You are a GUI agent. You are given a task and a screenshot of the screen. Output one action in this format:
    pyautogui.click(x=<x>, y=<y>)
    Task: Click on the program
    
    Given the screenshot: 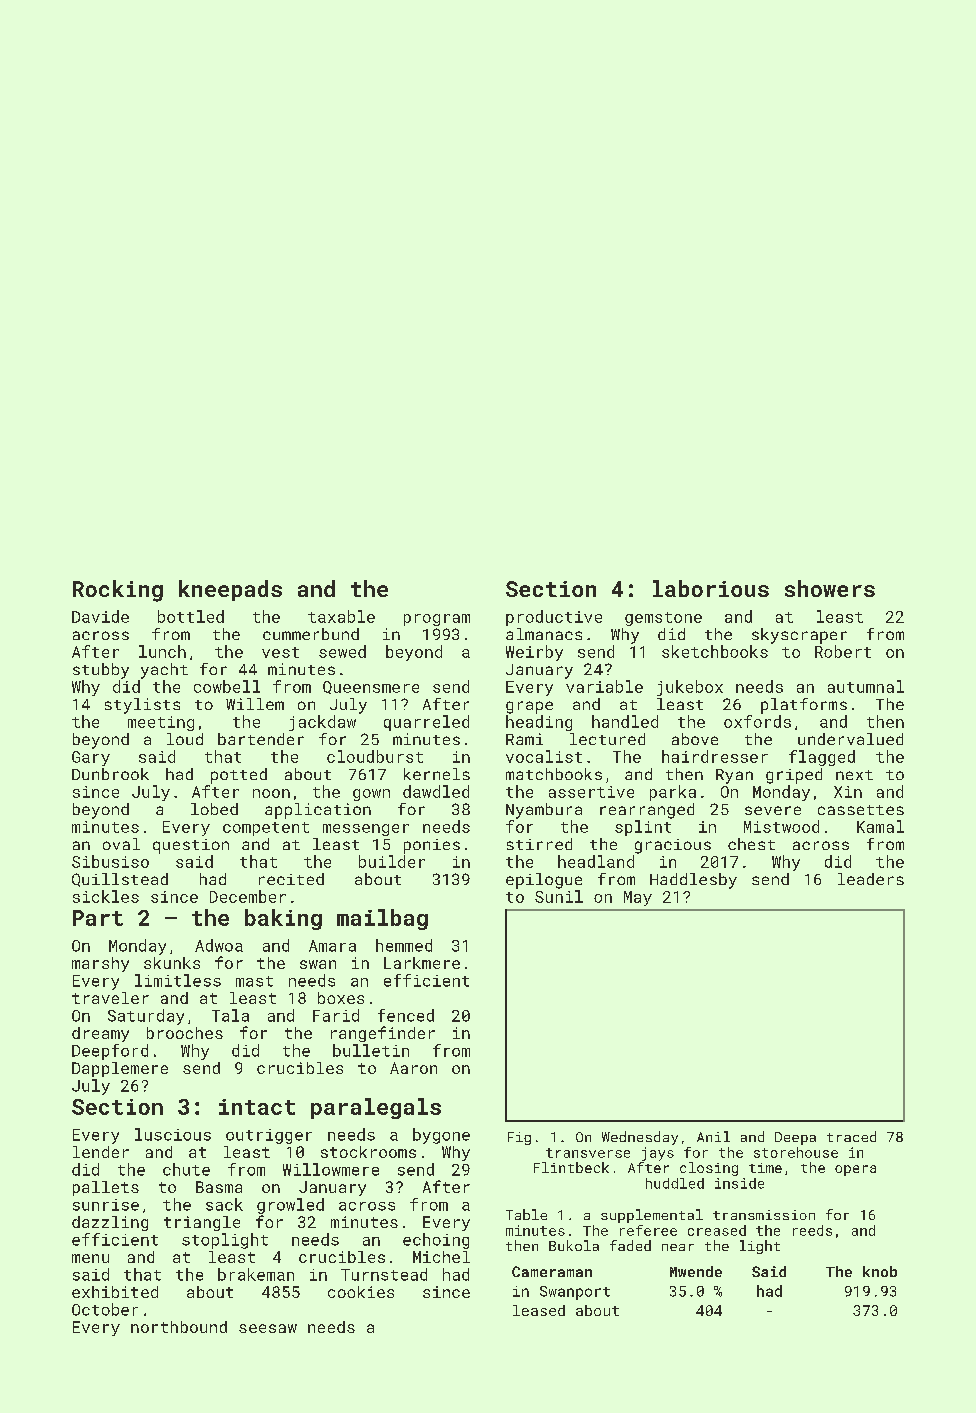 What is the action you would take?
    pyautogui.click(x=437, y=620)
